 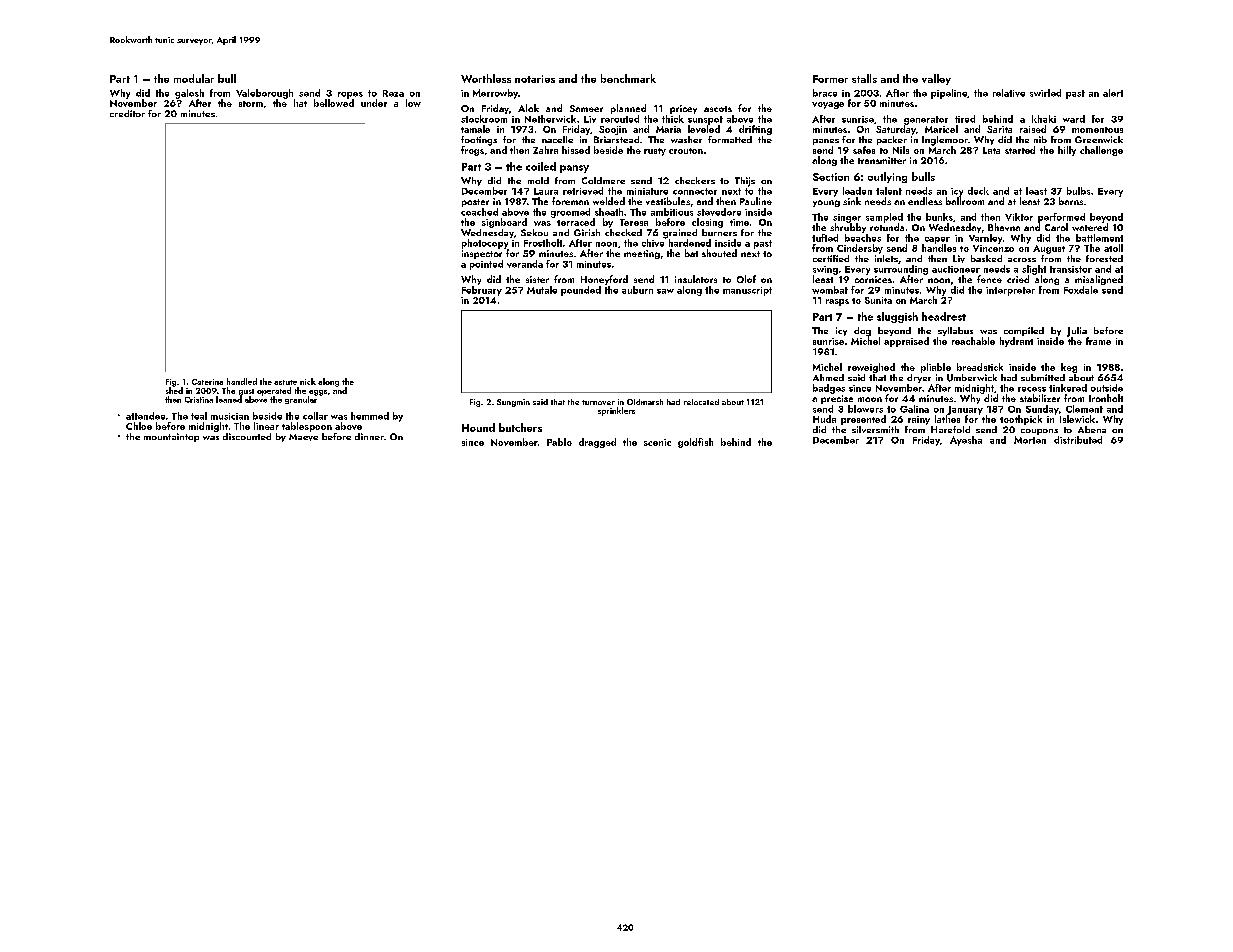 I want to click on February, so click(x=482, y=291).
